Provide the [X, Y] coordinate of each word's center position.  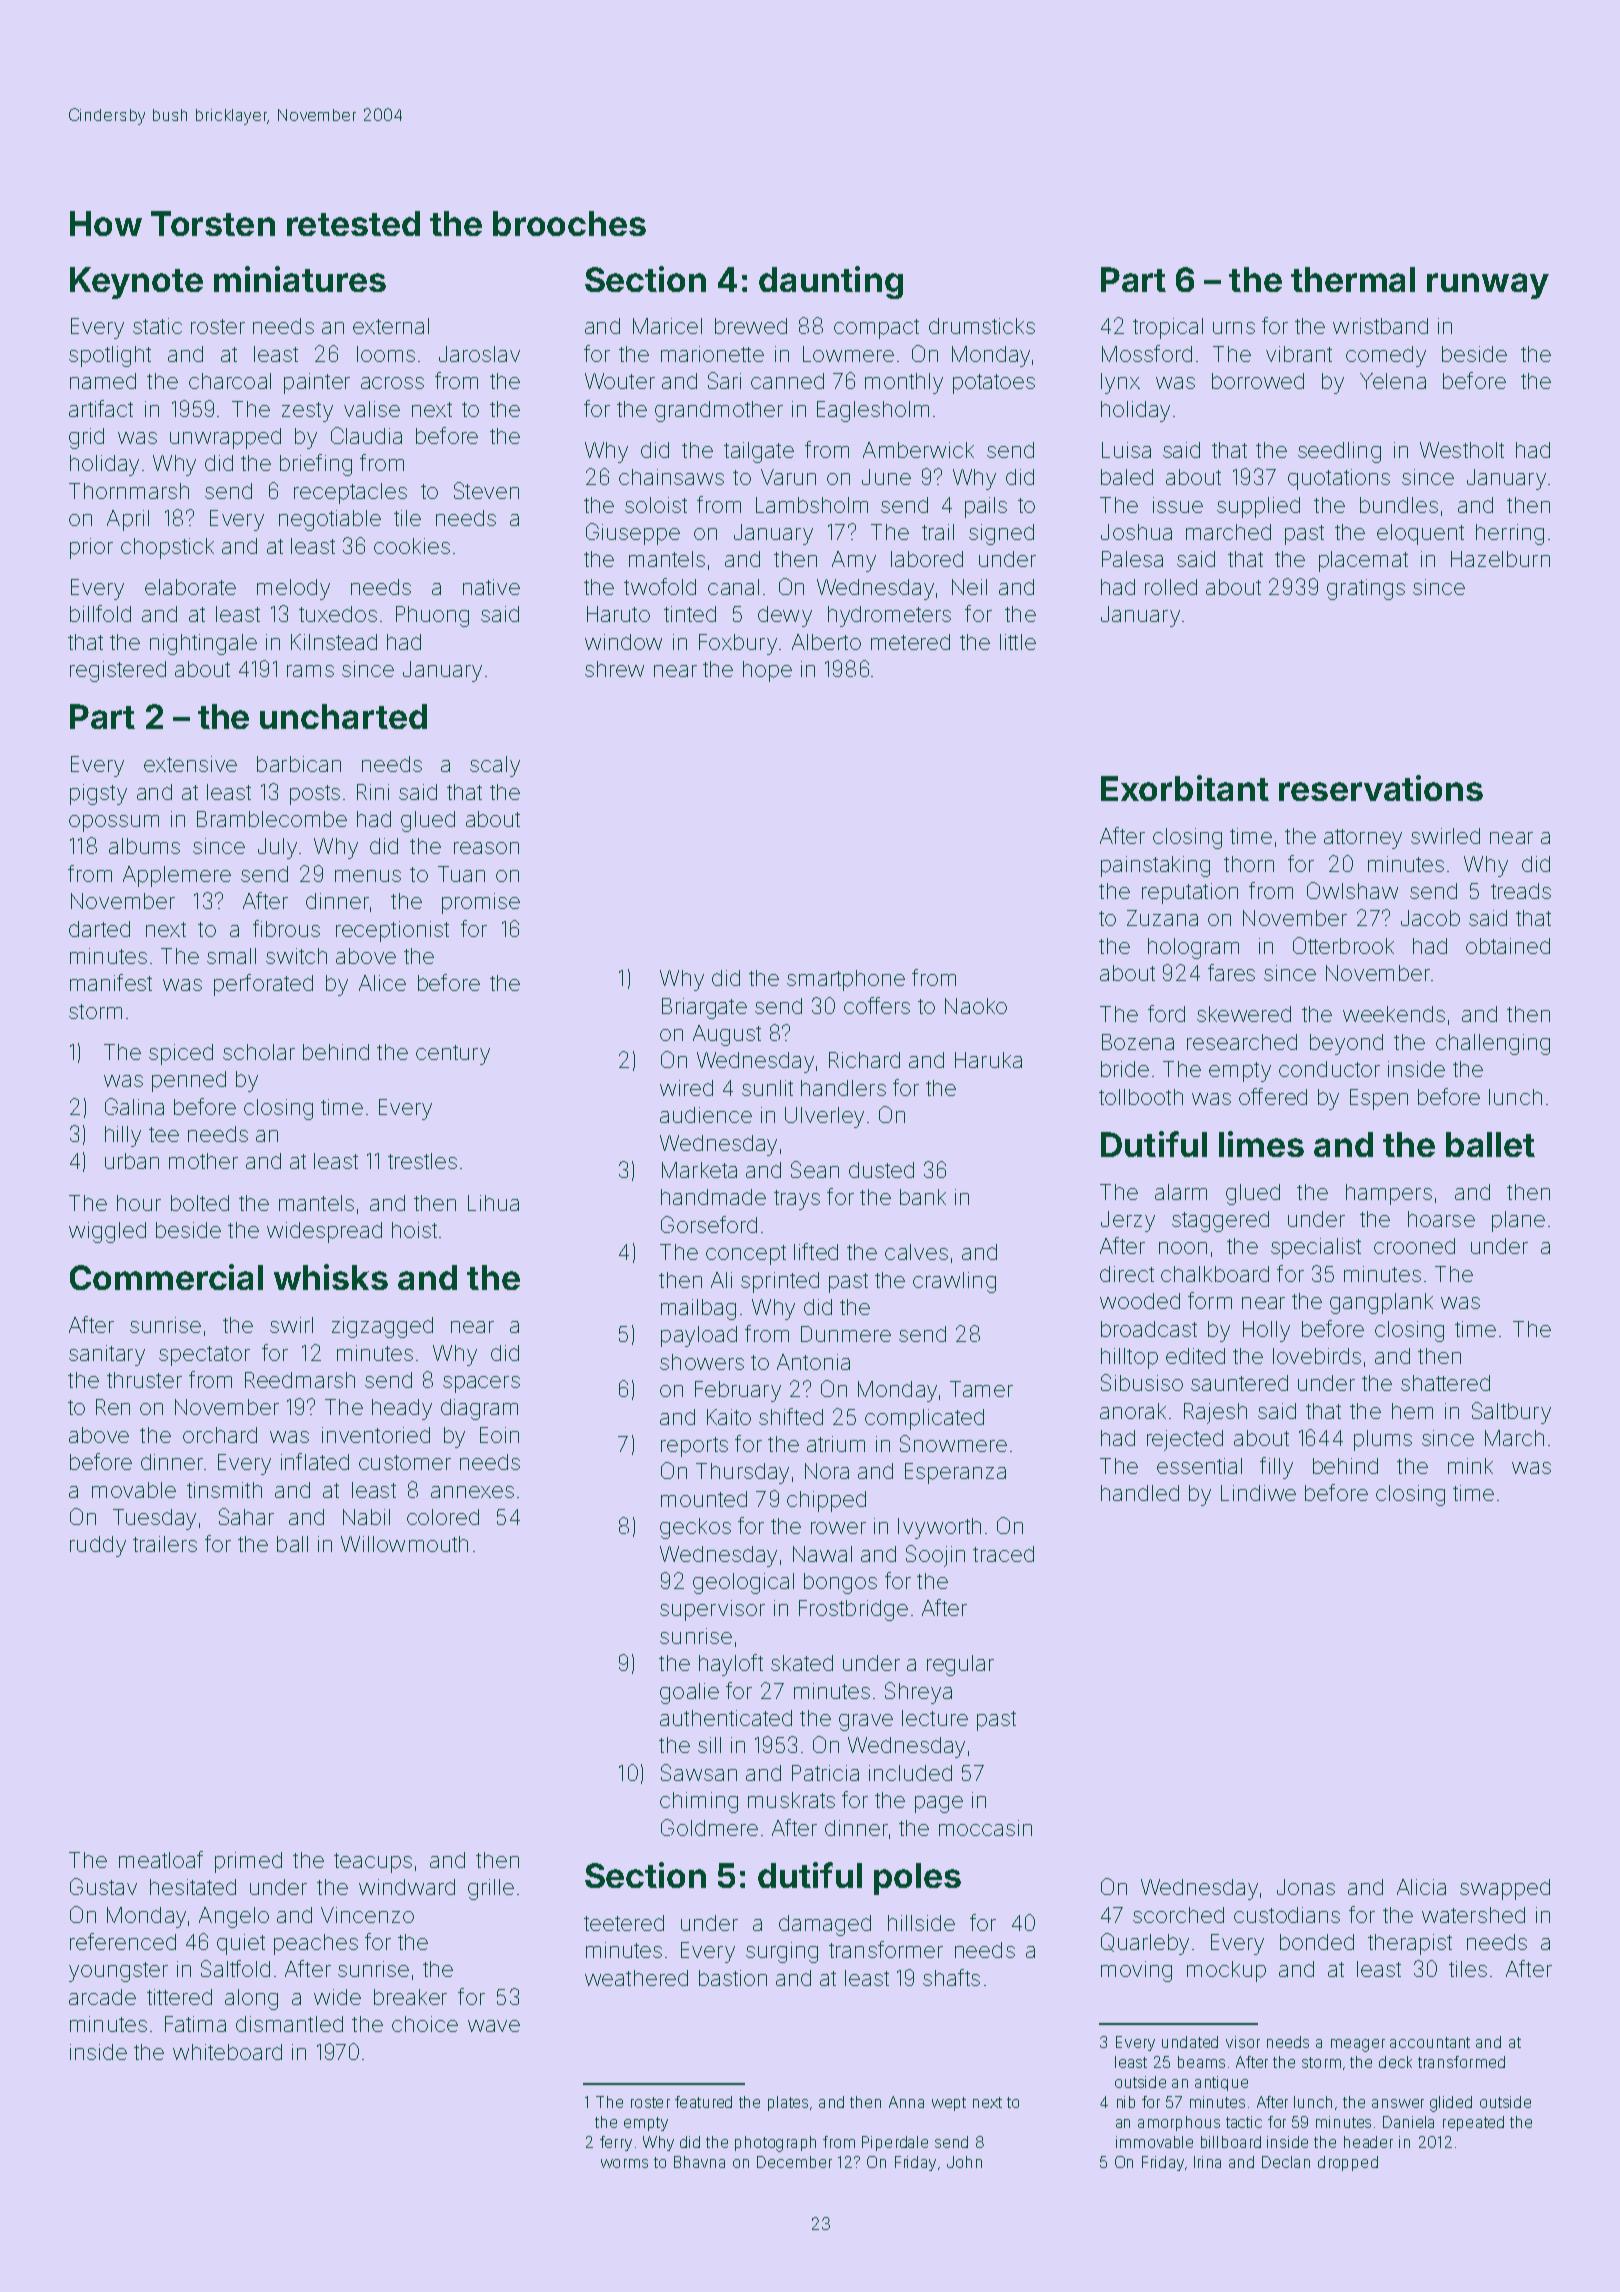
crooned [1414, 1246]
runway [1488, 286]
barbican [299, 764]
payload [699, 1336]
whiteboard [227, 2052]
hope [767, 671]
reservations [1381, 788]
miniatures [300, 279]
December [794, 2162]
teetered [624, 1923]
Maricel [667, 326]
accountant [1430, 2042]
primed [248, 1862]
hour [139, 1203]
